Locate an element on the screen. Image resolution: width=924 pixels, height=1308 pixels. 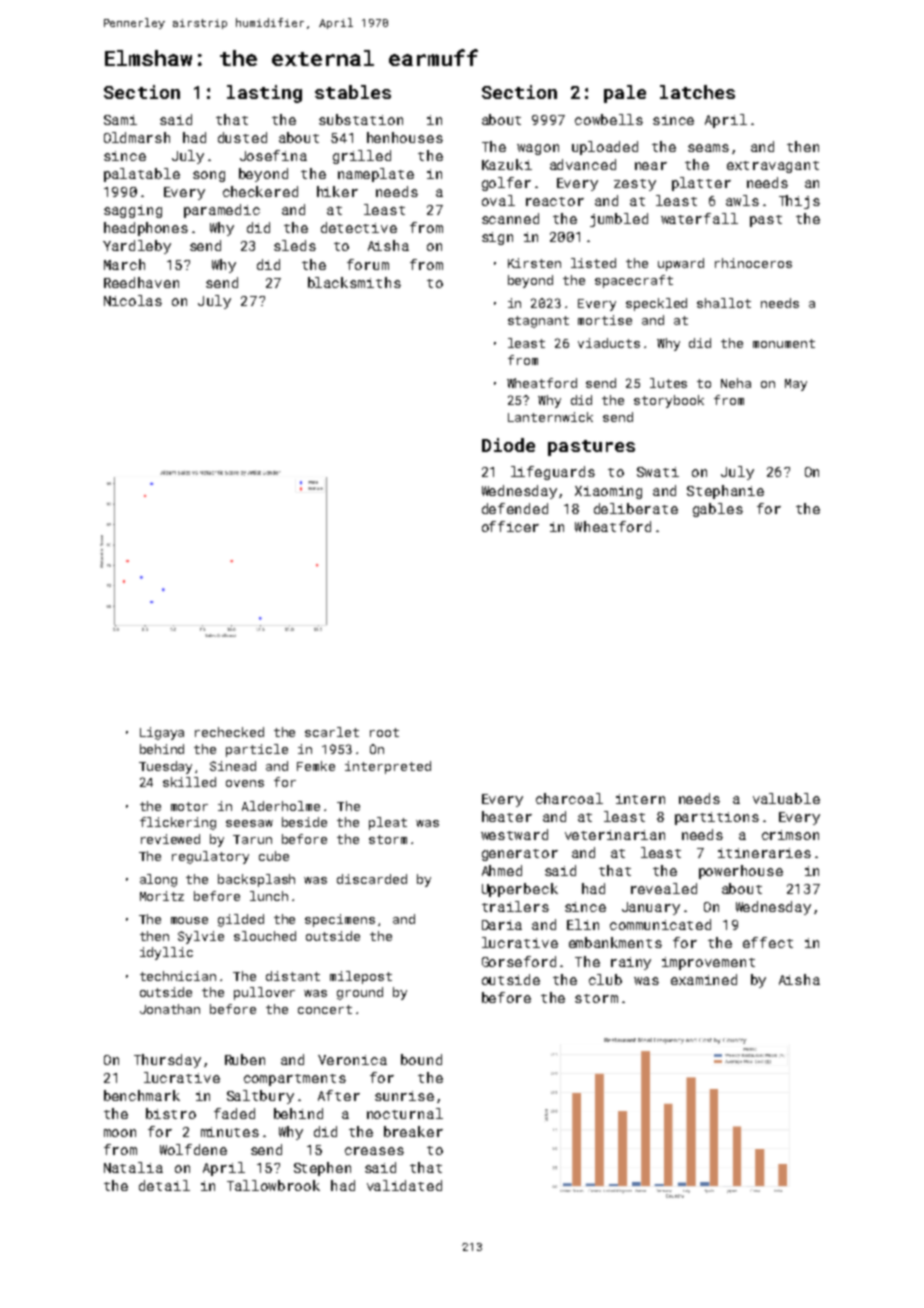
Diode is located at coordinates (508, 445).
